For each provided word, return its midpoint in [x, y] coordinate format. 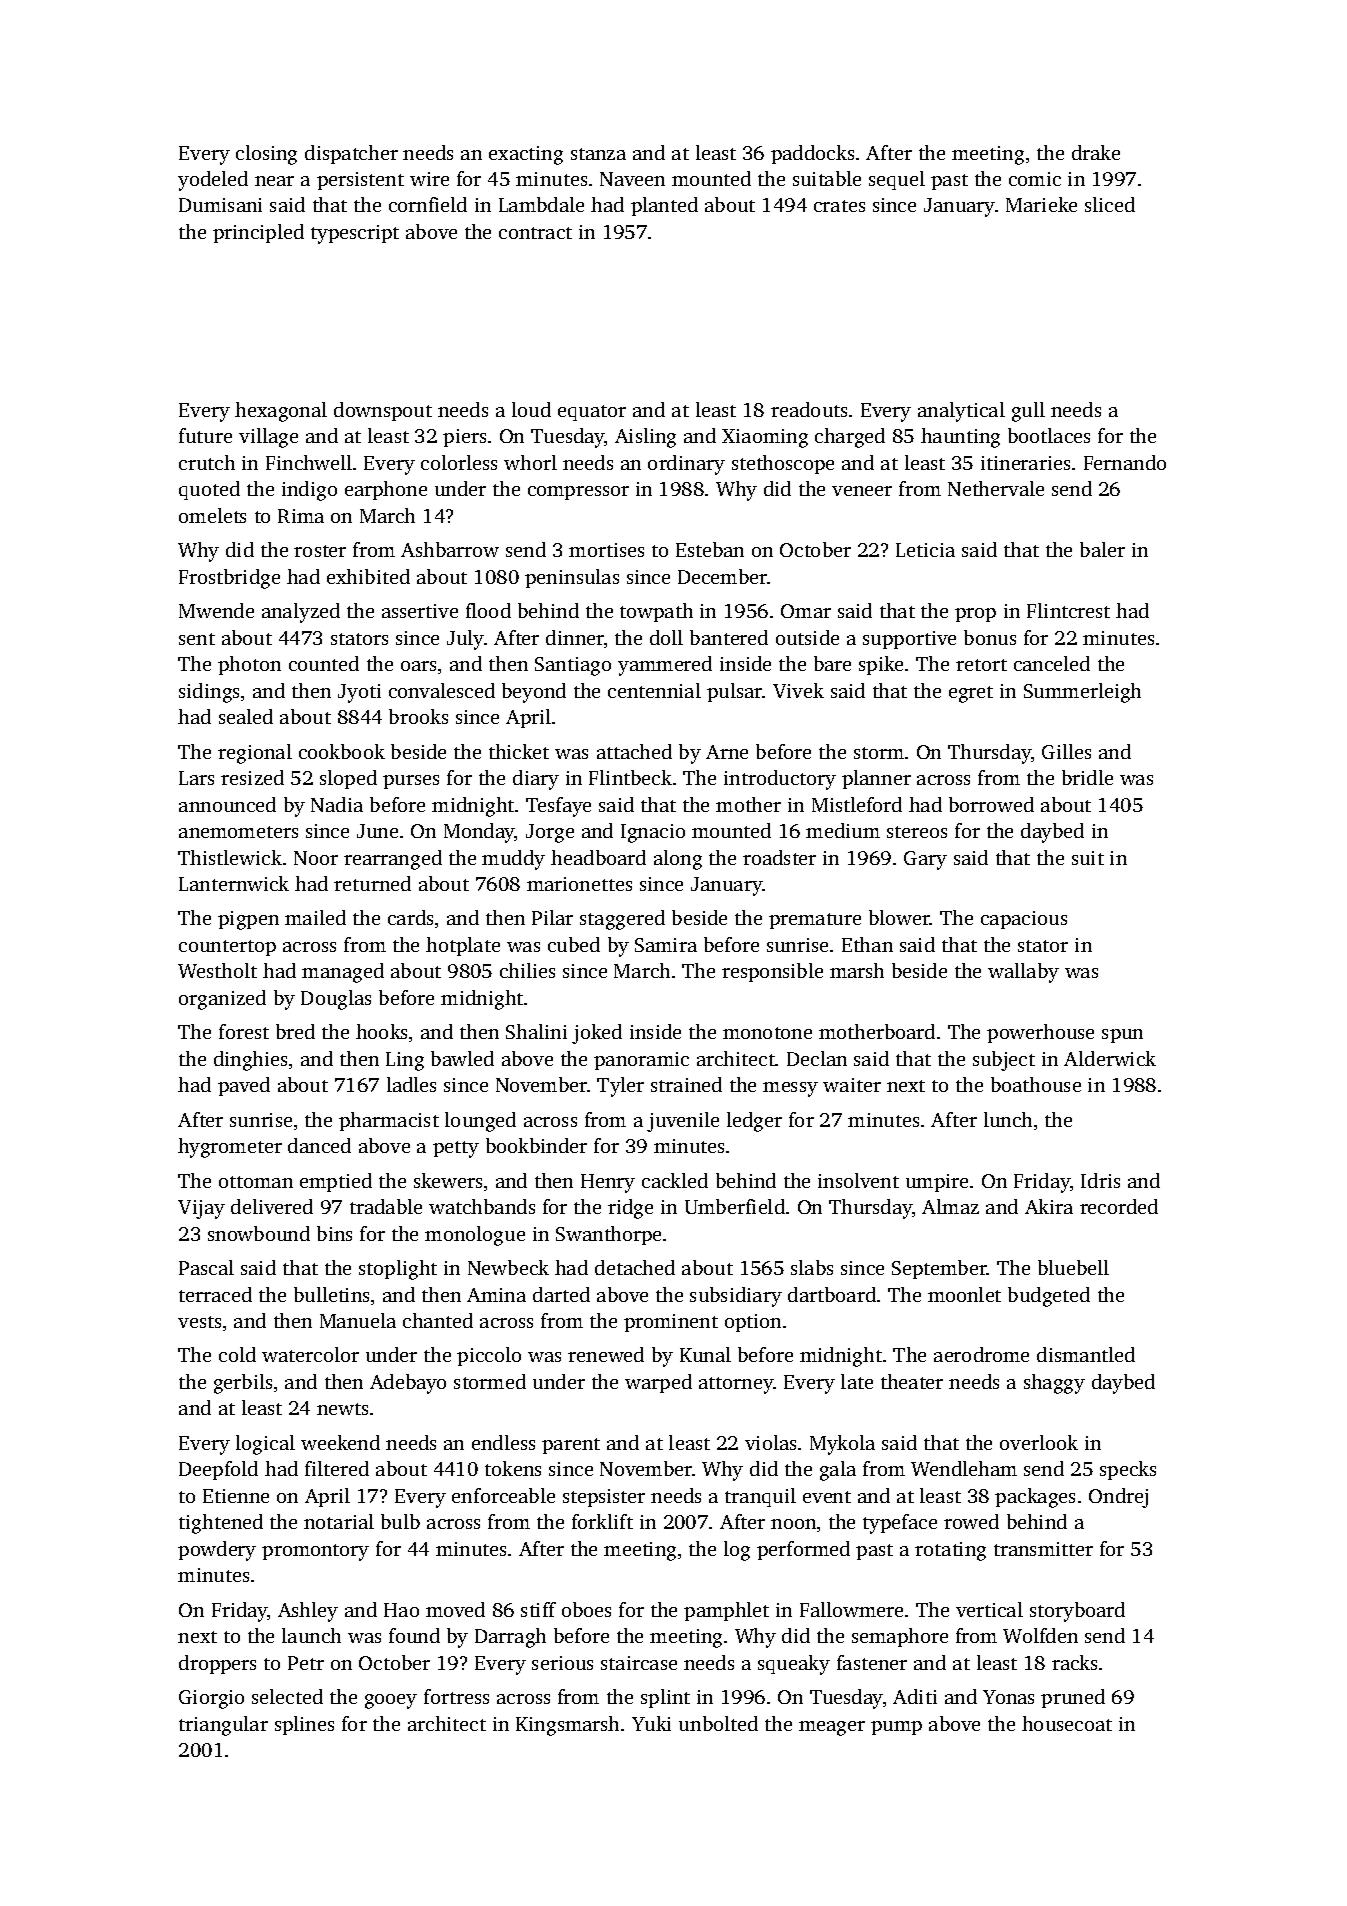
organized [222, 1000]
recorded [1119, 1206]
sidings [209, 693]
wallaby [1023, 973]
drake [1096, 152]
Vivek [798, 690]
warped [658, 1383]
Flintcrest [1068, 610]
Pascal [206, 1267]
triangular [223, 1726]
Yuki [651, 1723]
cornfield [428, 204]
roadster [779, 857]
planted [664, 206]
